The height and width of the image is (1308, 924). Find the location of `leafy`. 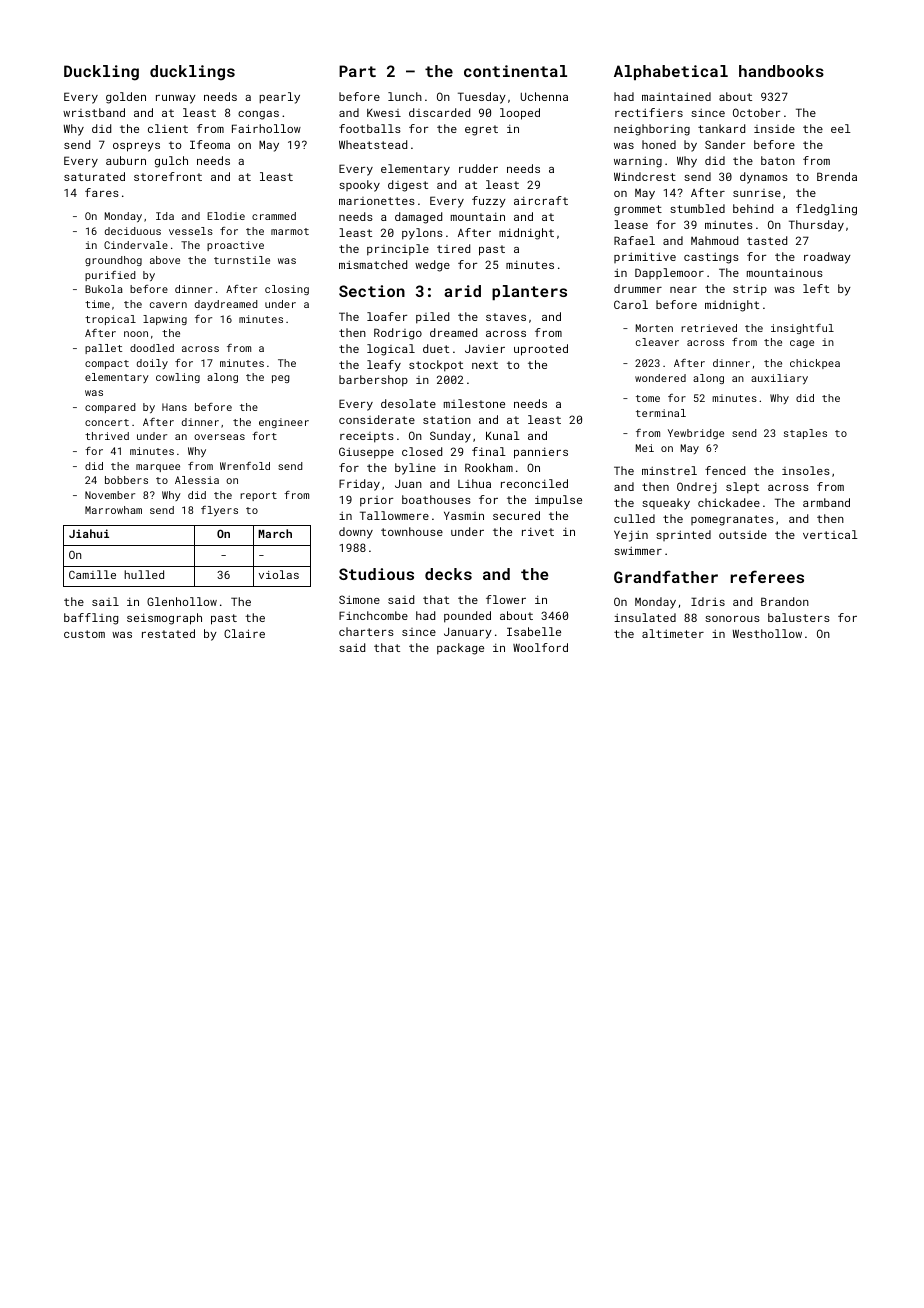

leafy is located at coordinates (384, 366).
